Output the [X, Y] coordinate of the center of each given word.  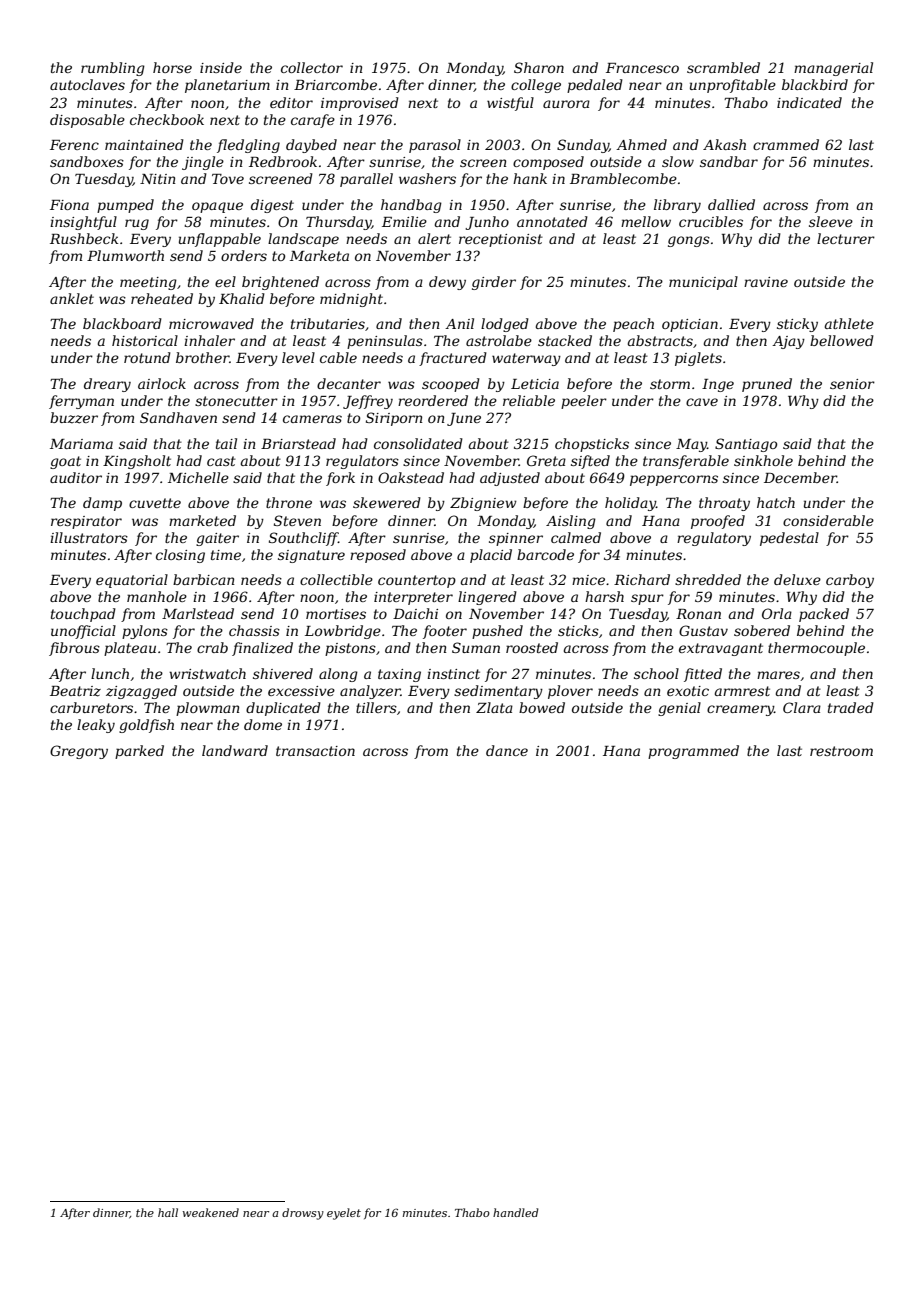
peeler [584, 402]
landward [235, 750]
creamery [740, 710]
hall [168, 1212]
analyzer [370, 692]
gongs [689, 241]
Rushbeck [84, 238]
